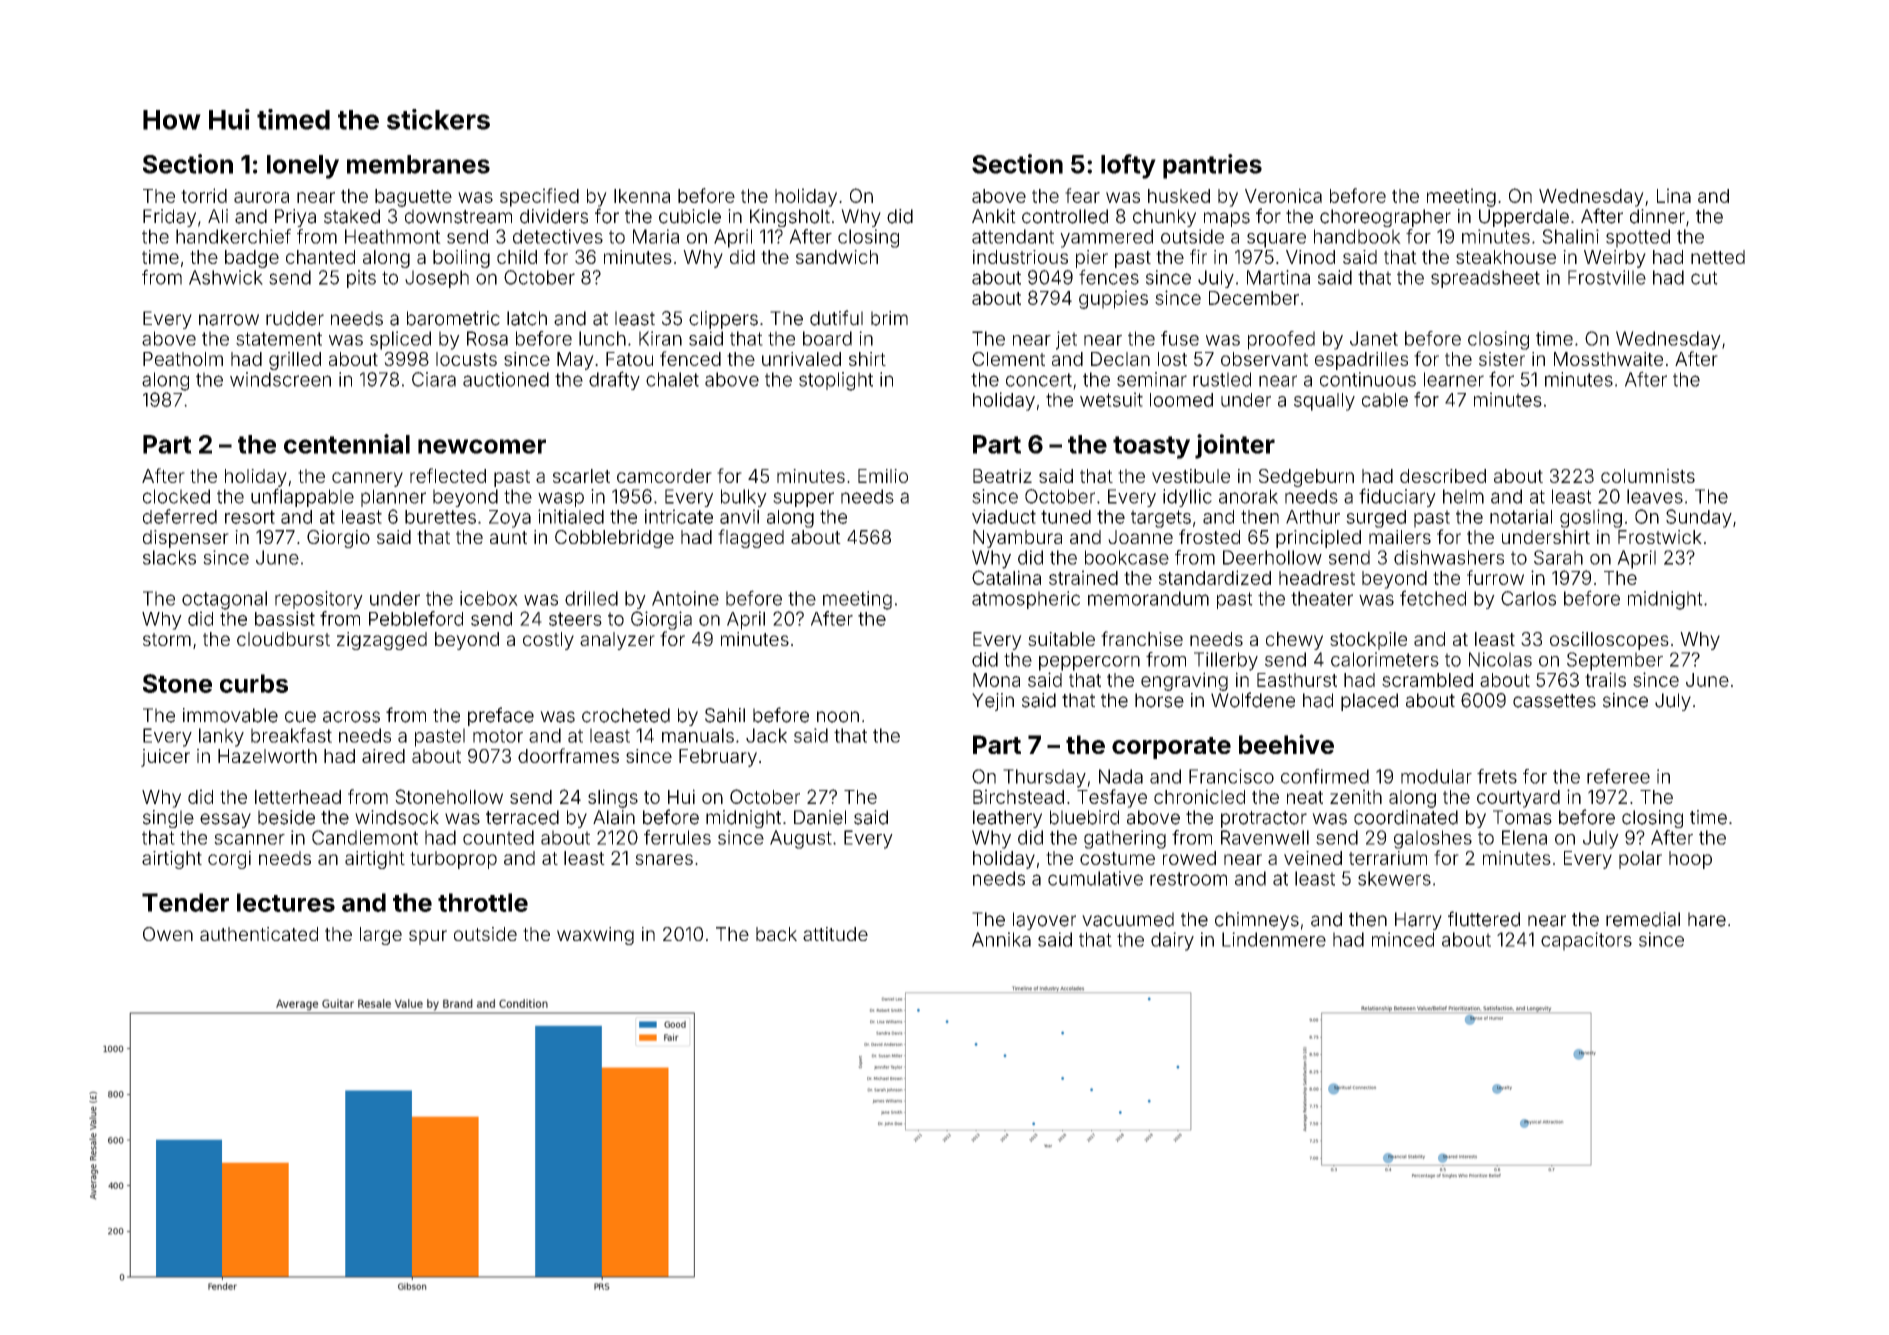 The height and width of the page is (1335, 1889). Describe the element at coordinates (418, 164) in the page. I see `membranes` at that location.
